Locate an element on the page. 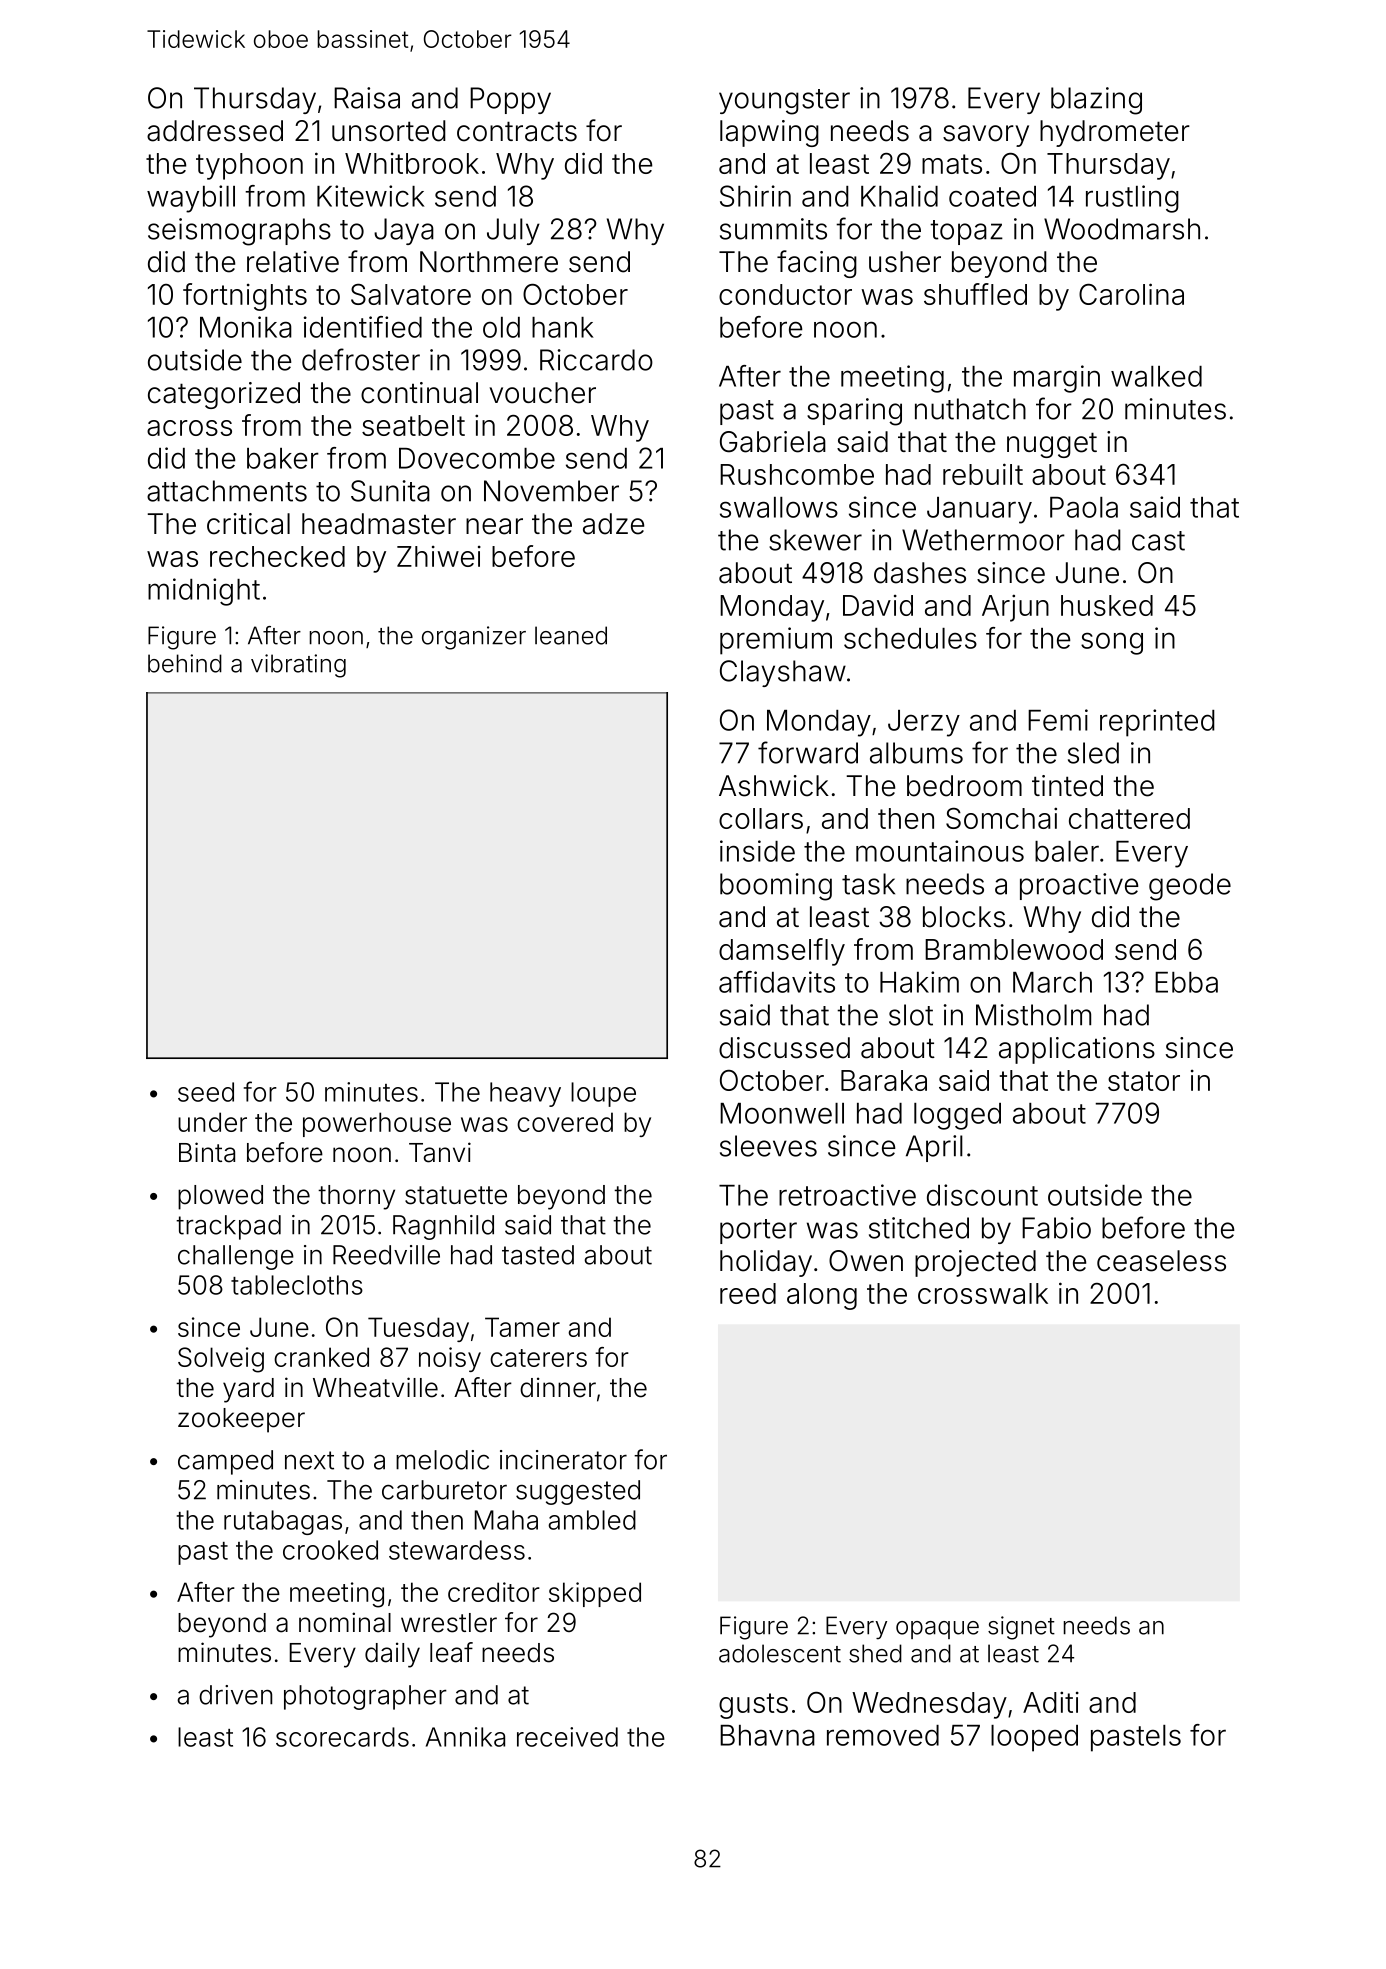 This image has height=1969, width=1386. Kitewick is located at coordinates (371, 196).
